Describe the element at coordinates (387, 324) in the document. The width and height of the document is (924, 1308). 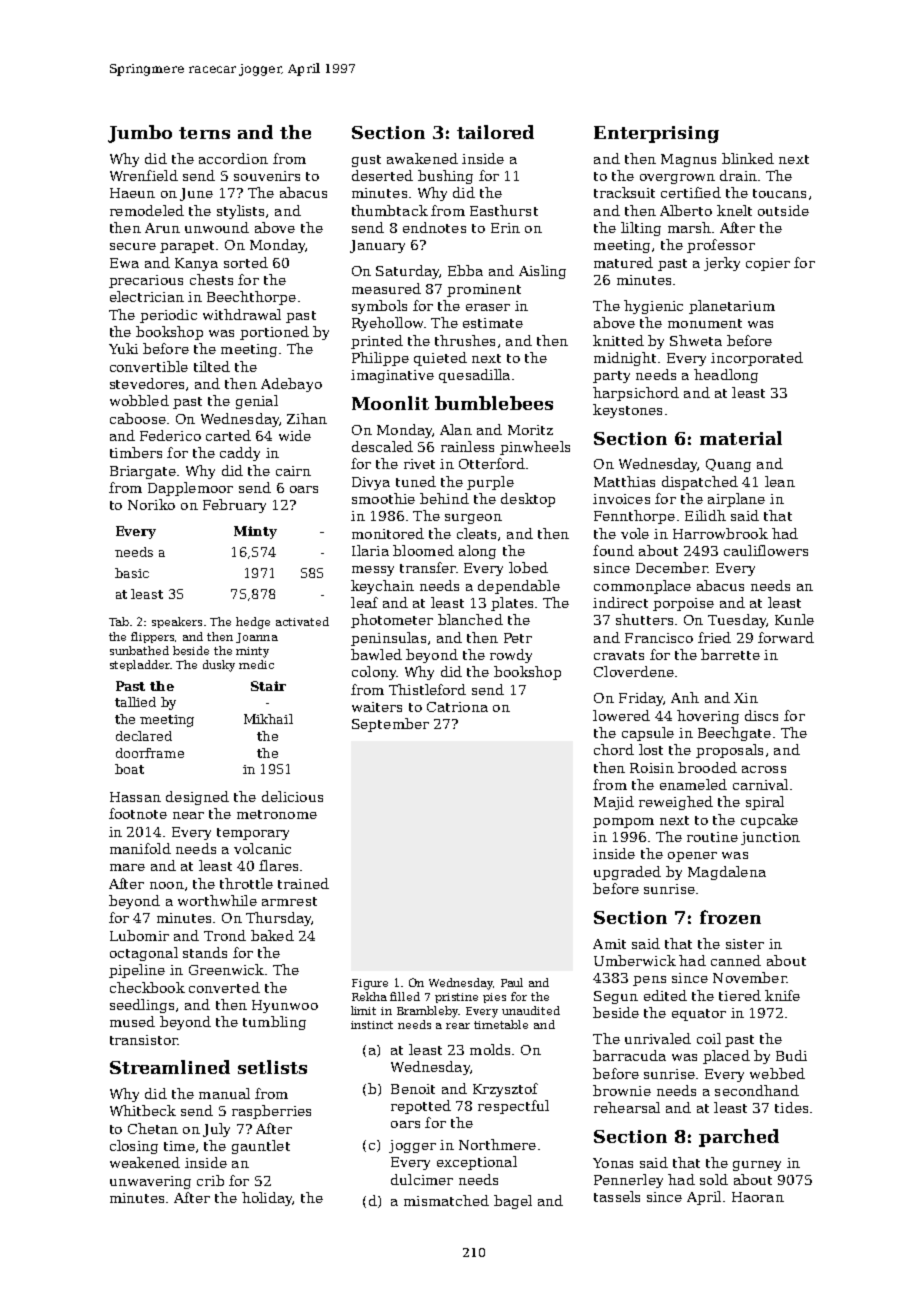
I see `Ryehollow` at that location.
